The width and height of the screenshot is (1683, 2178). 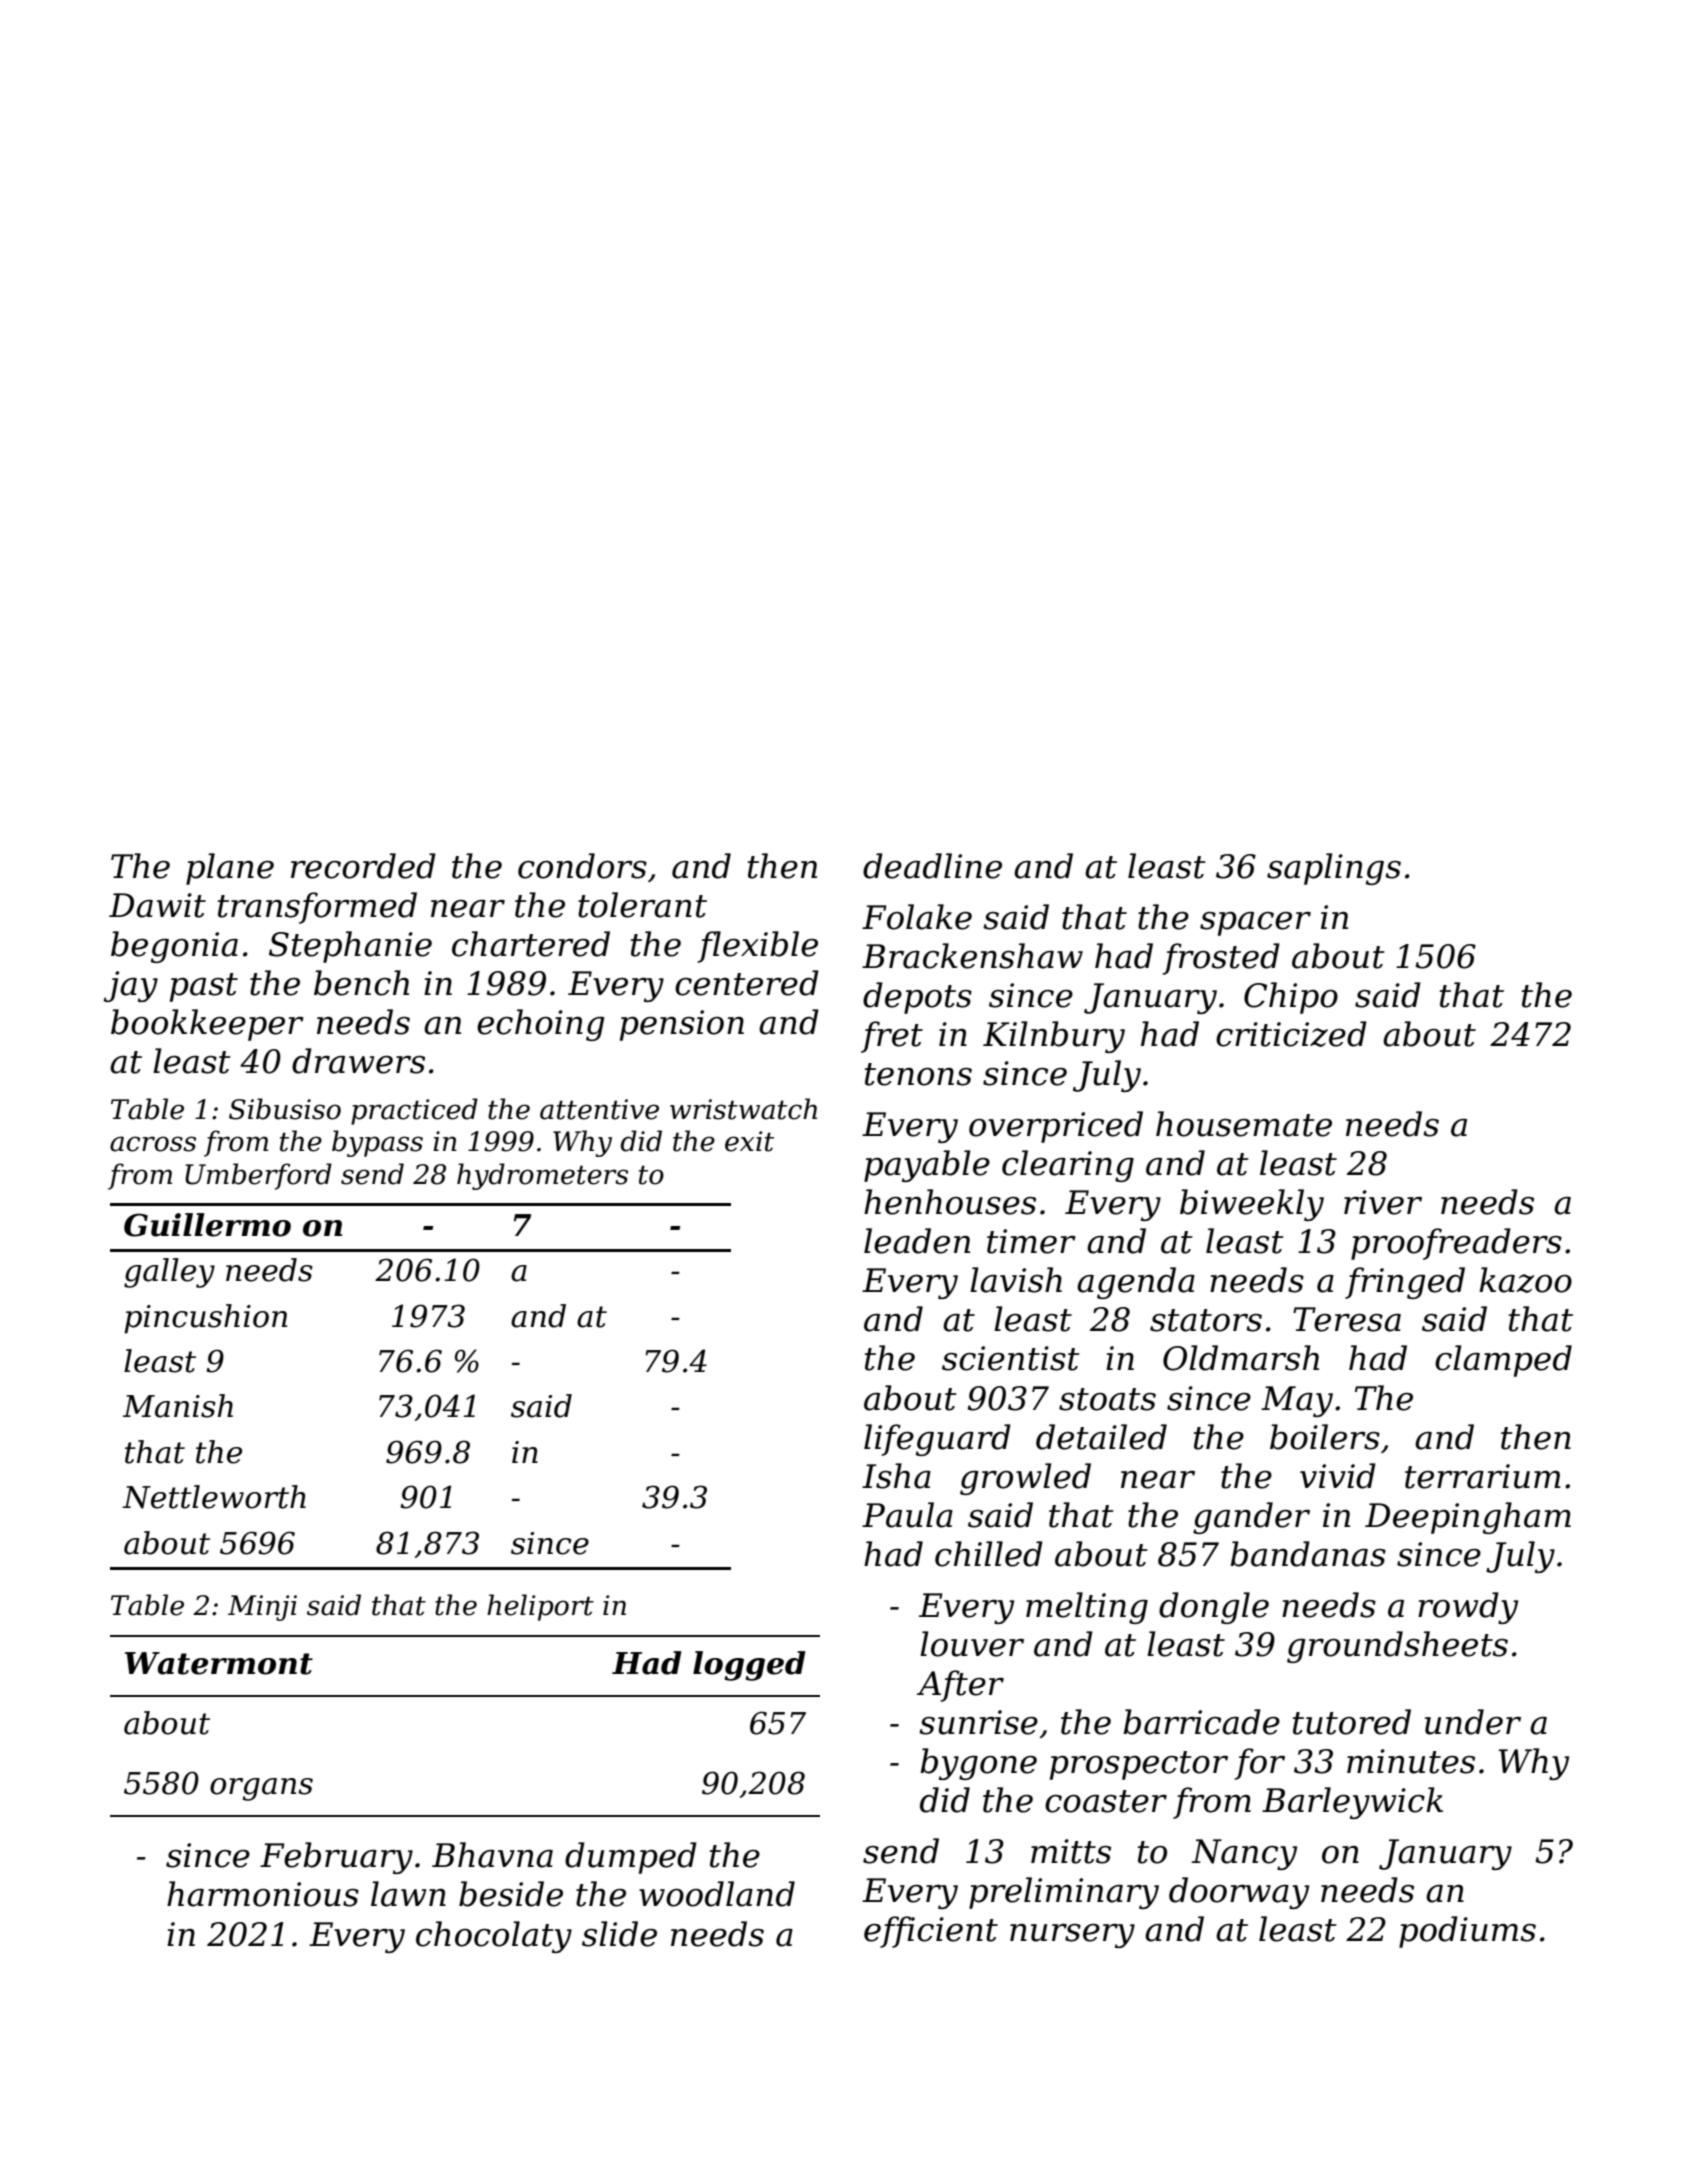 What do you see at coordinates (317, 908) in the screenshot?
I see `transformed` at bounding box center [317, 908].
